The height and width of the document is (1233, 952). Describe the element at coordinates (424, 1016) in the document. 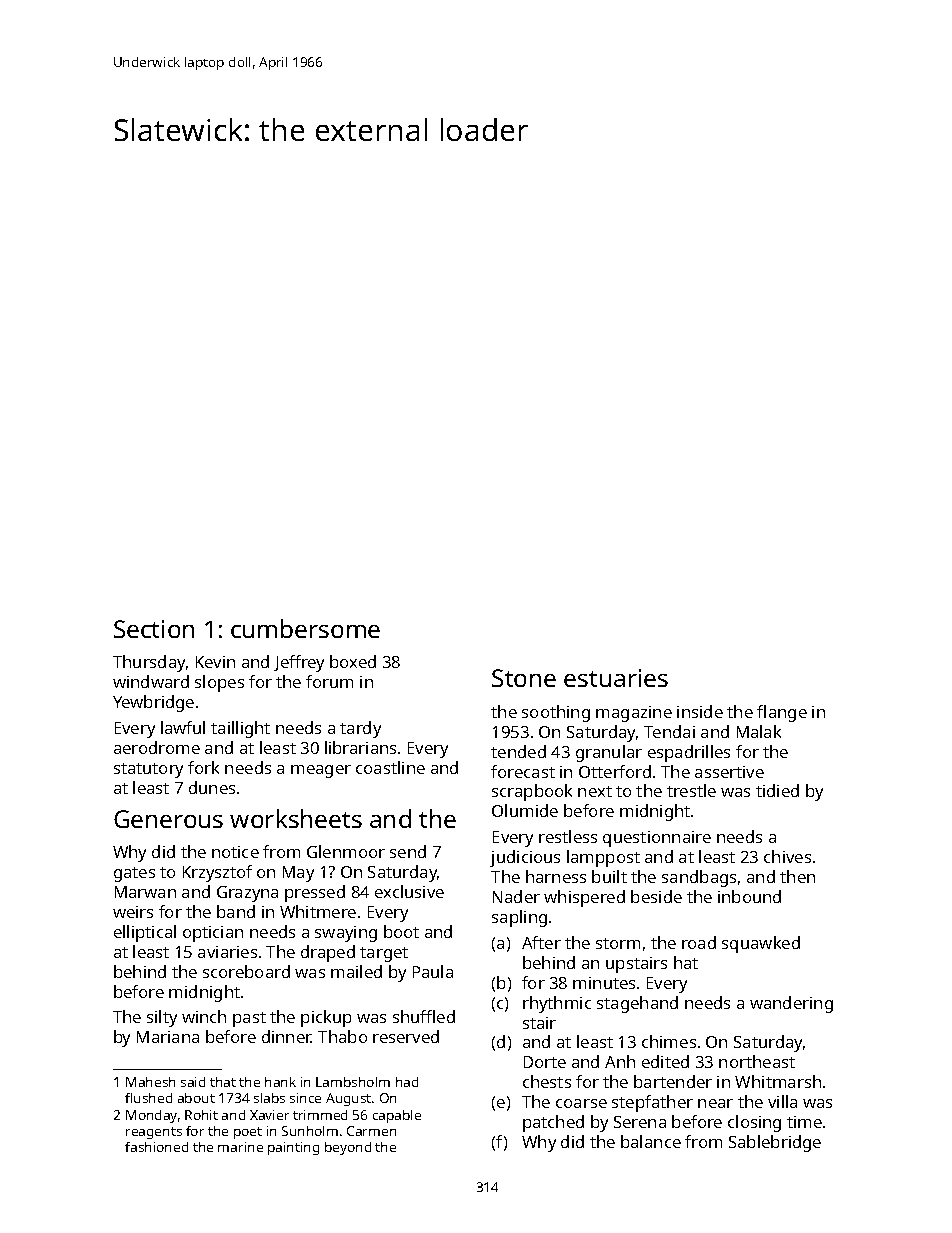

I see `shuffled` at that location.
